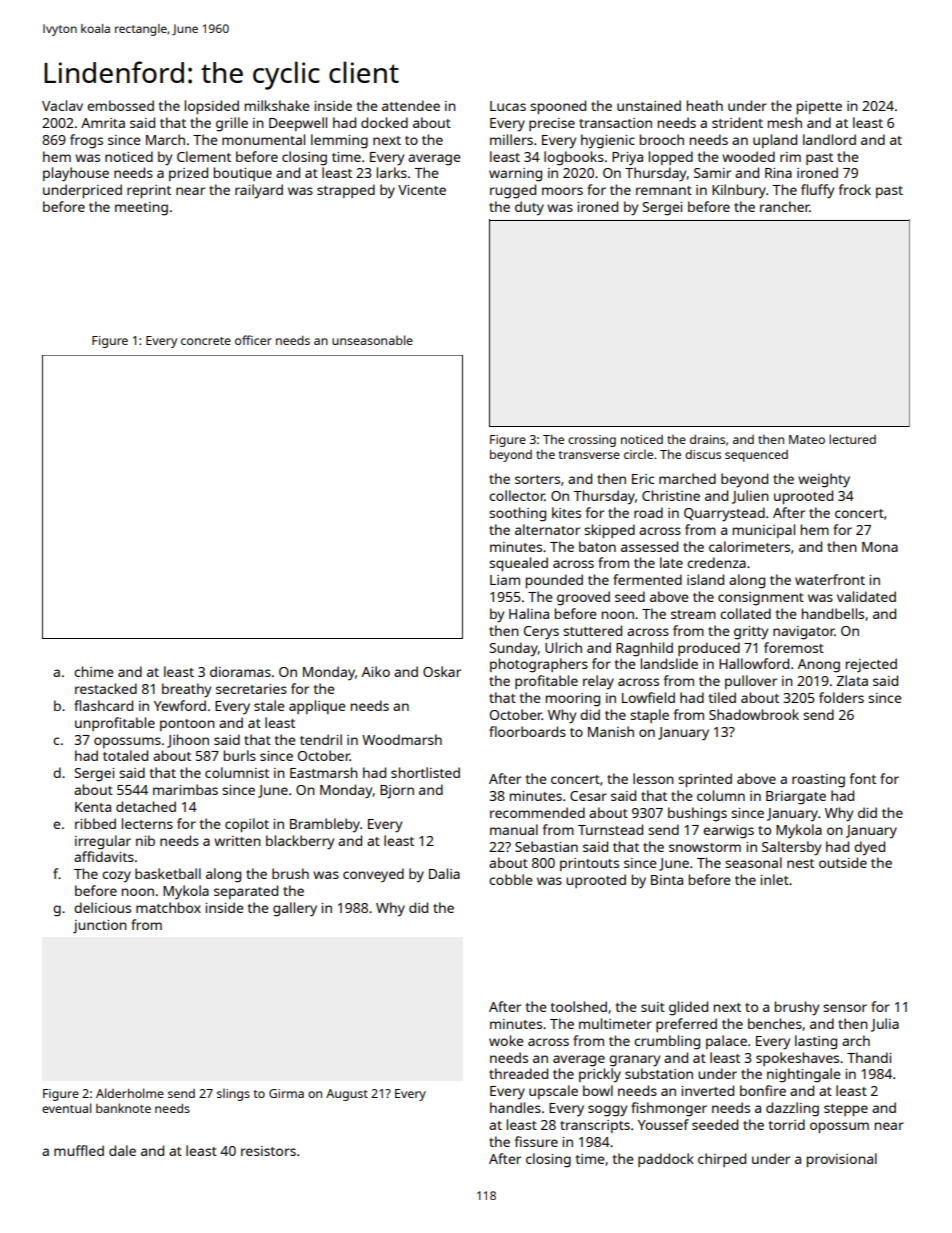 This screenshot has width=952, height=1233. What do you see at coordinates (845, 1008) in the screenshot?
I see `sensor` at bounding box center [845, 1008].
